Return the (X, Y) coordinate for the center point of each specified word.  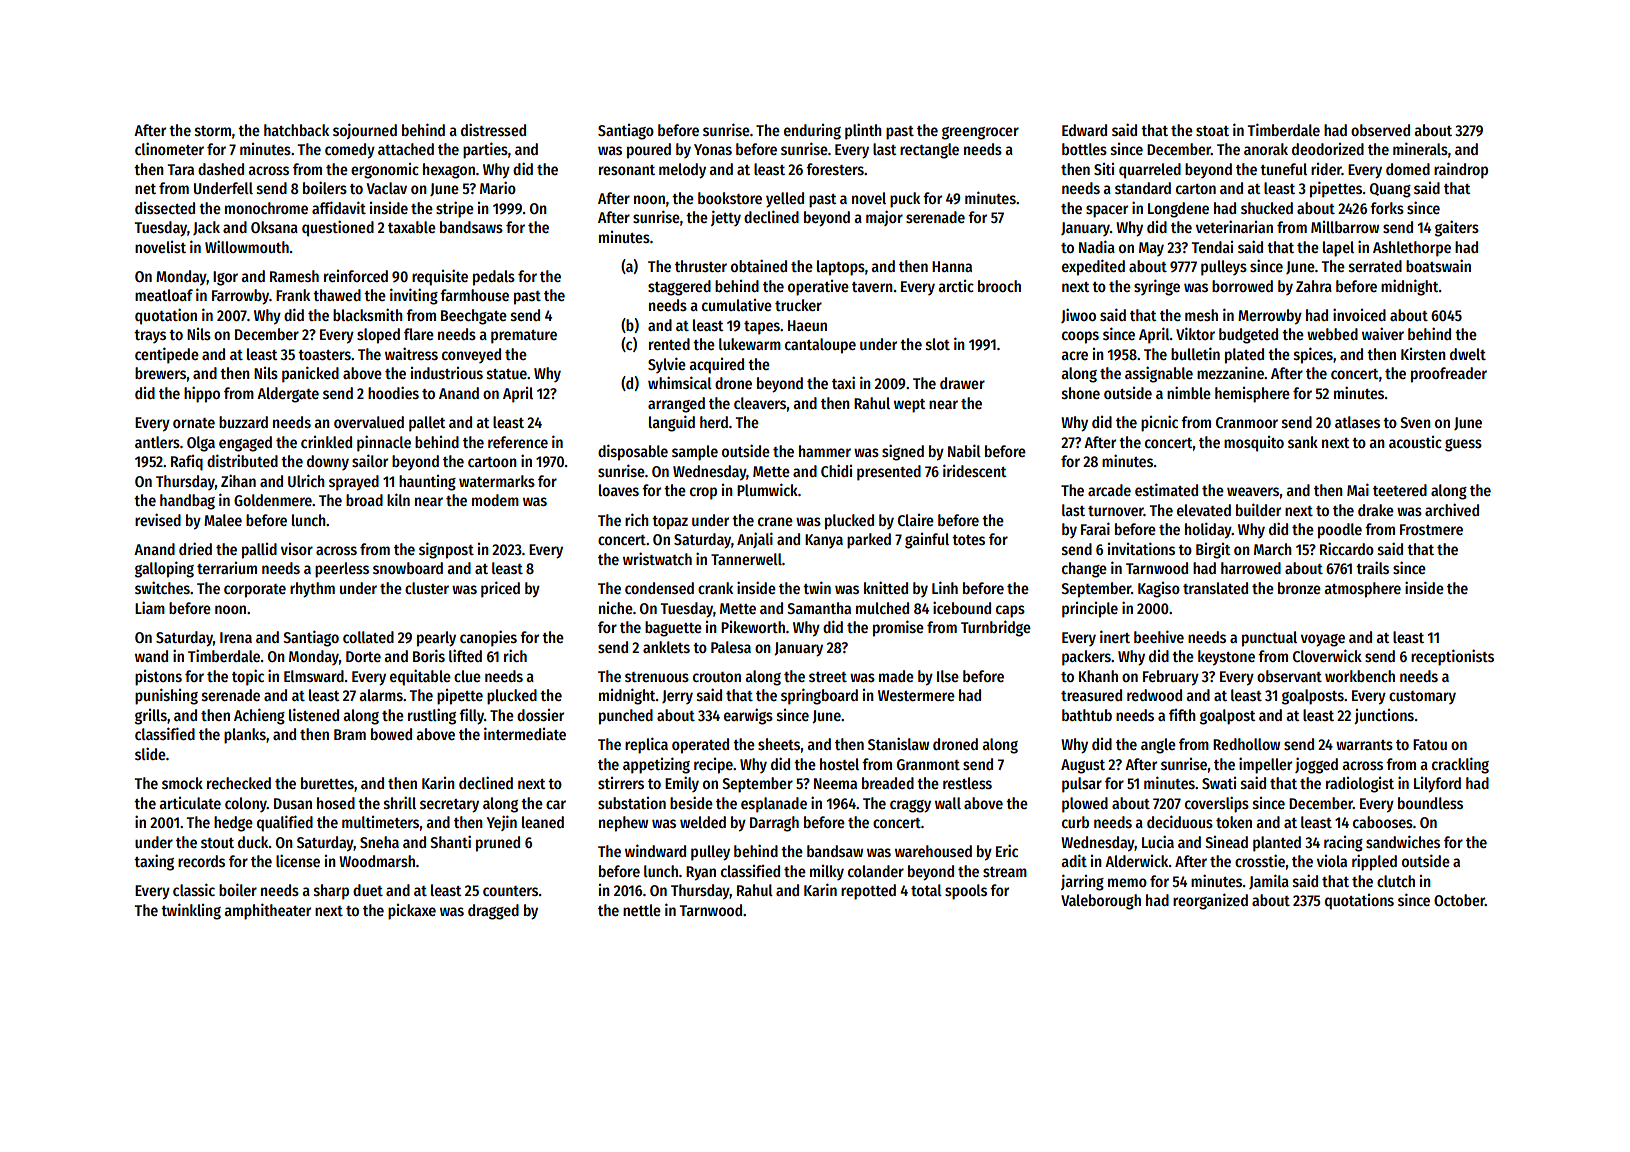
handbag (187, 502)
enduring (812, 132)
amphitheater (267, 911)
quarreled (1150, 171)
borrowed (1242, 286)
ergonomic (385, 171)
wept (909, 406)
